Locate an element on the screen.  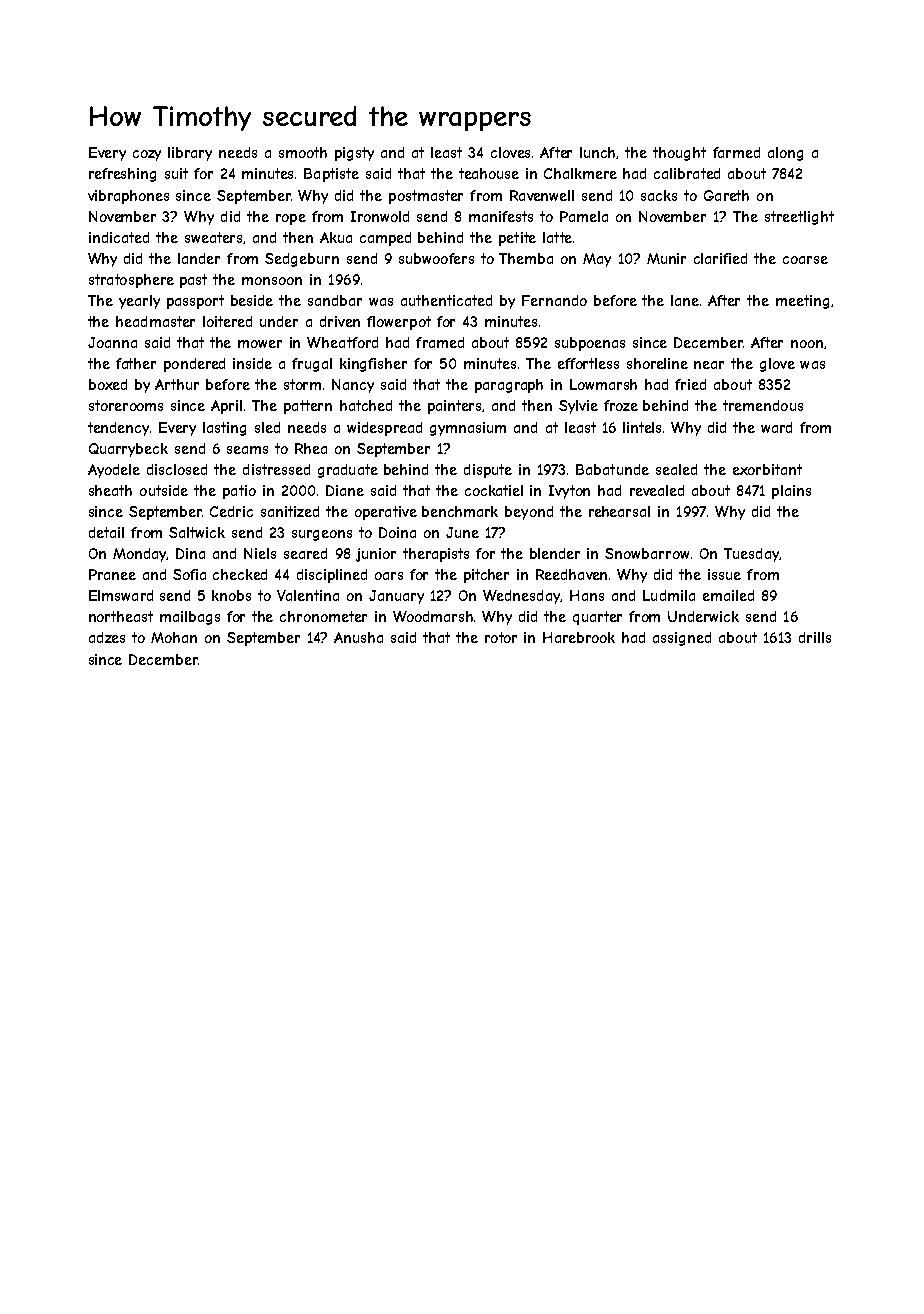
library is located at coordinates (190, 154).
